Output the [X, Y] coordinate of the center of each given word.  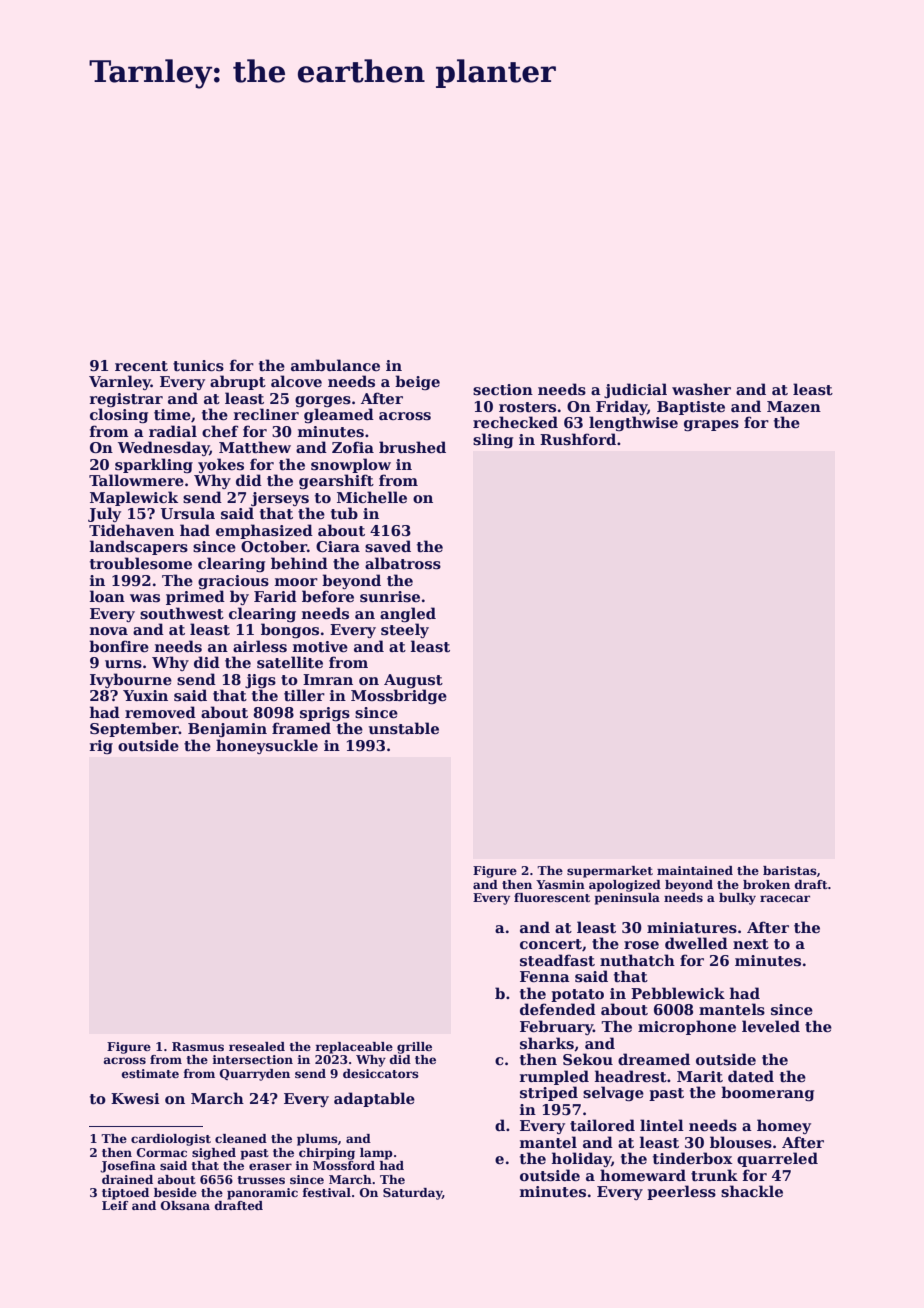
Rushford [578, 439]
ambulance [335, 365]
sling [493, 440]
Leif [115, 1205]
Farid [275, 596]
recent [141, 366]
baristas [790, 870]
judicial [635, 390]
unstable [404, 728]
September [134, 729]
